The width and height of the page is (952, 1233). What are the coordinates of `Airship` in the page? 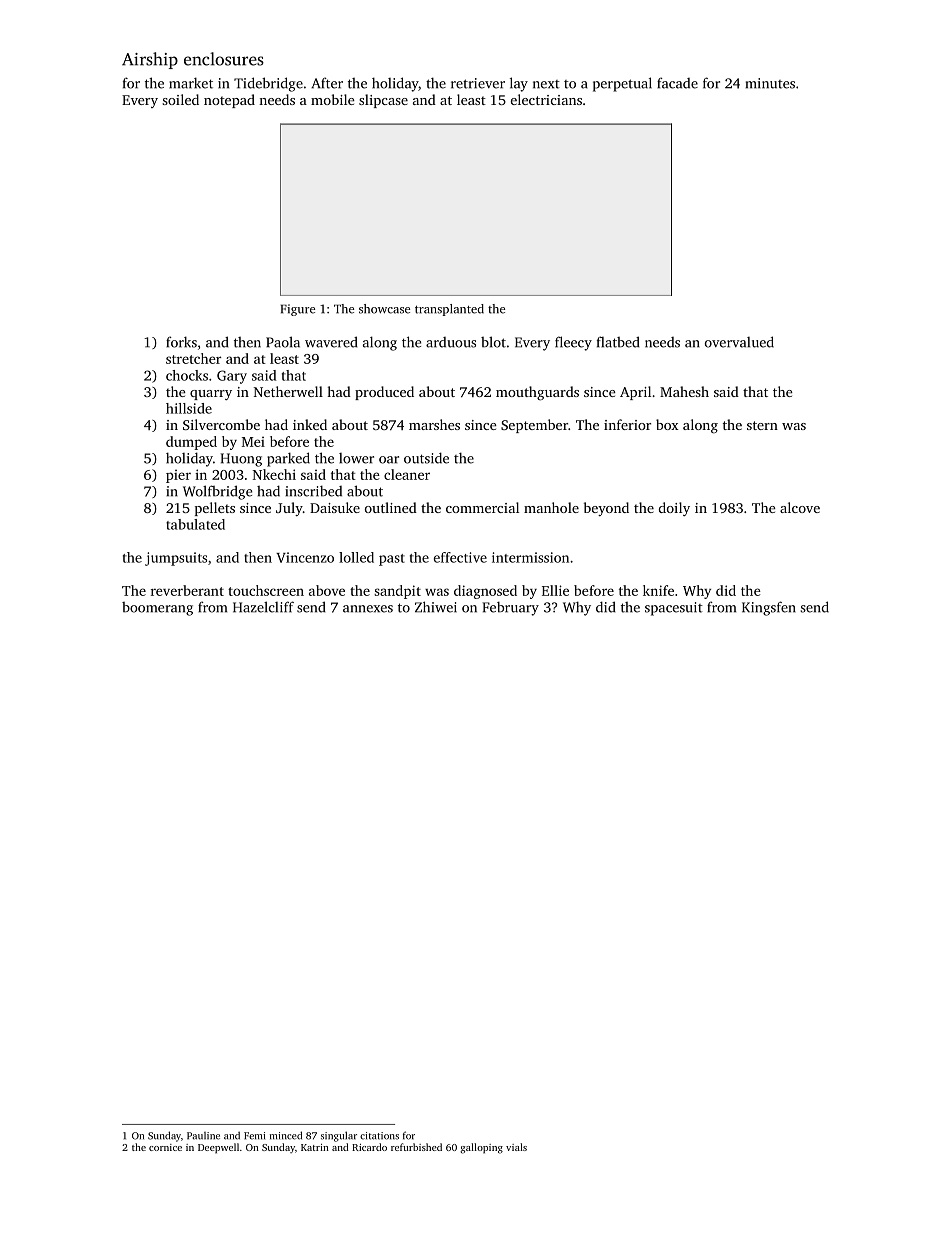 It's located at (150, 60).
